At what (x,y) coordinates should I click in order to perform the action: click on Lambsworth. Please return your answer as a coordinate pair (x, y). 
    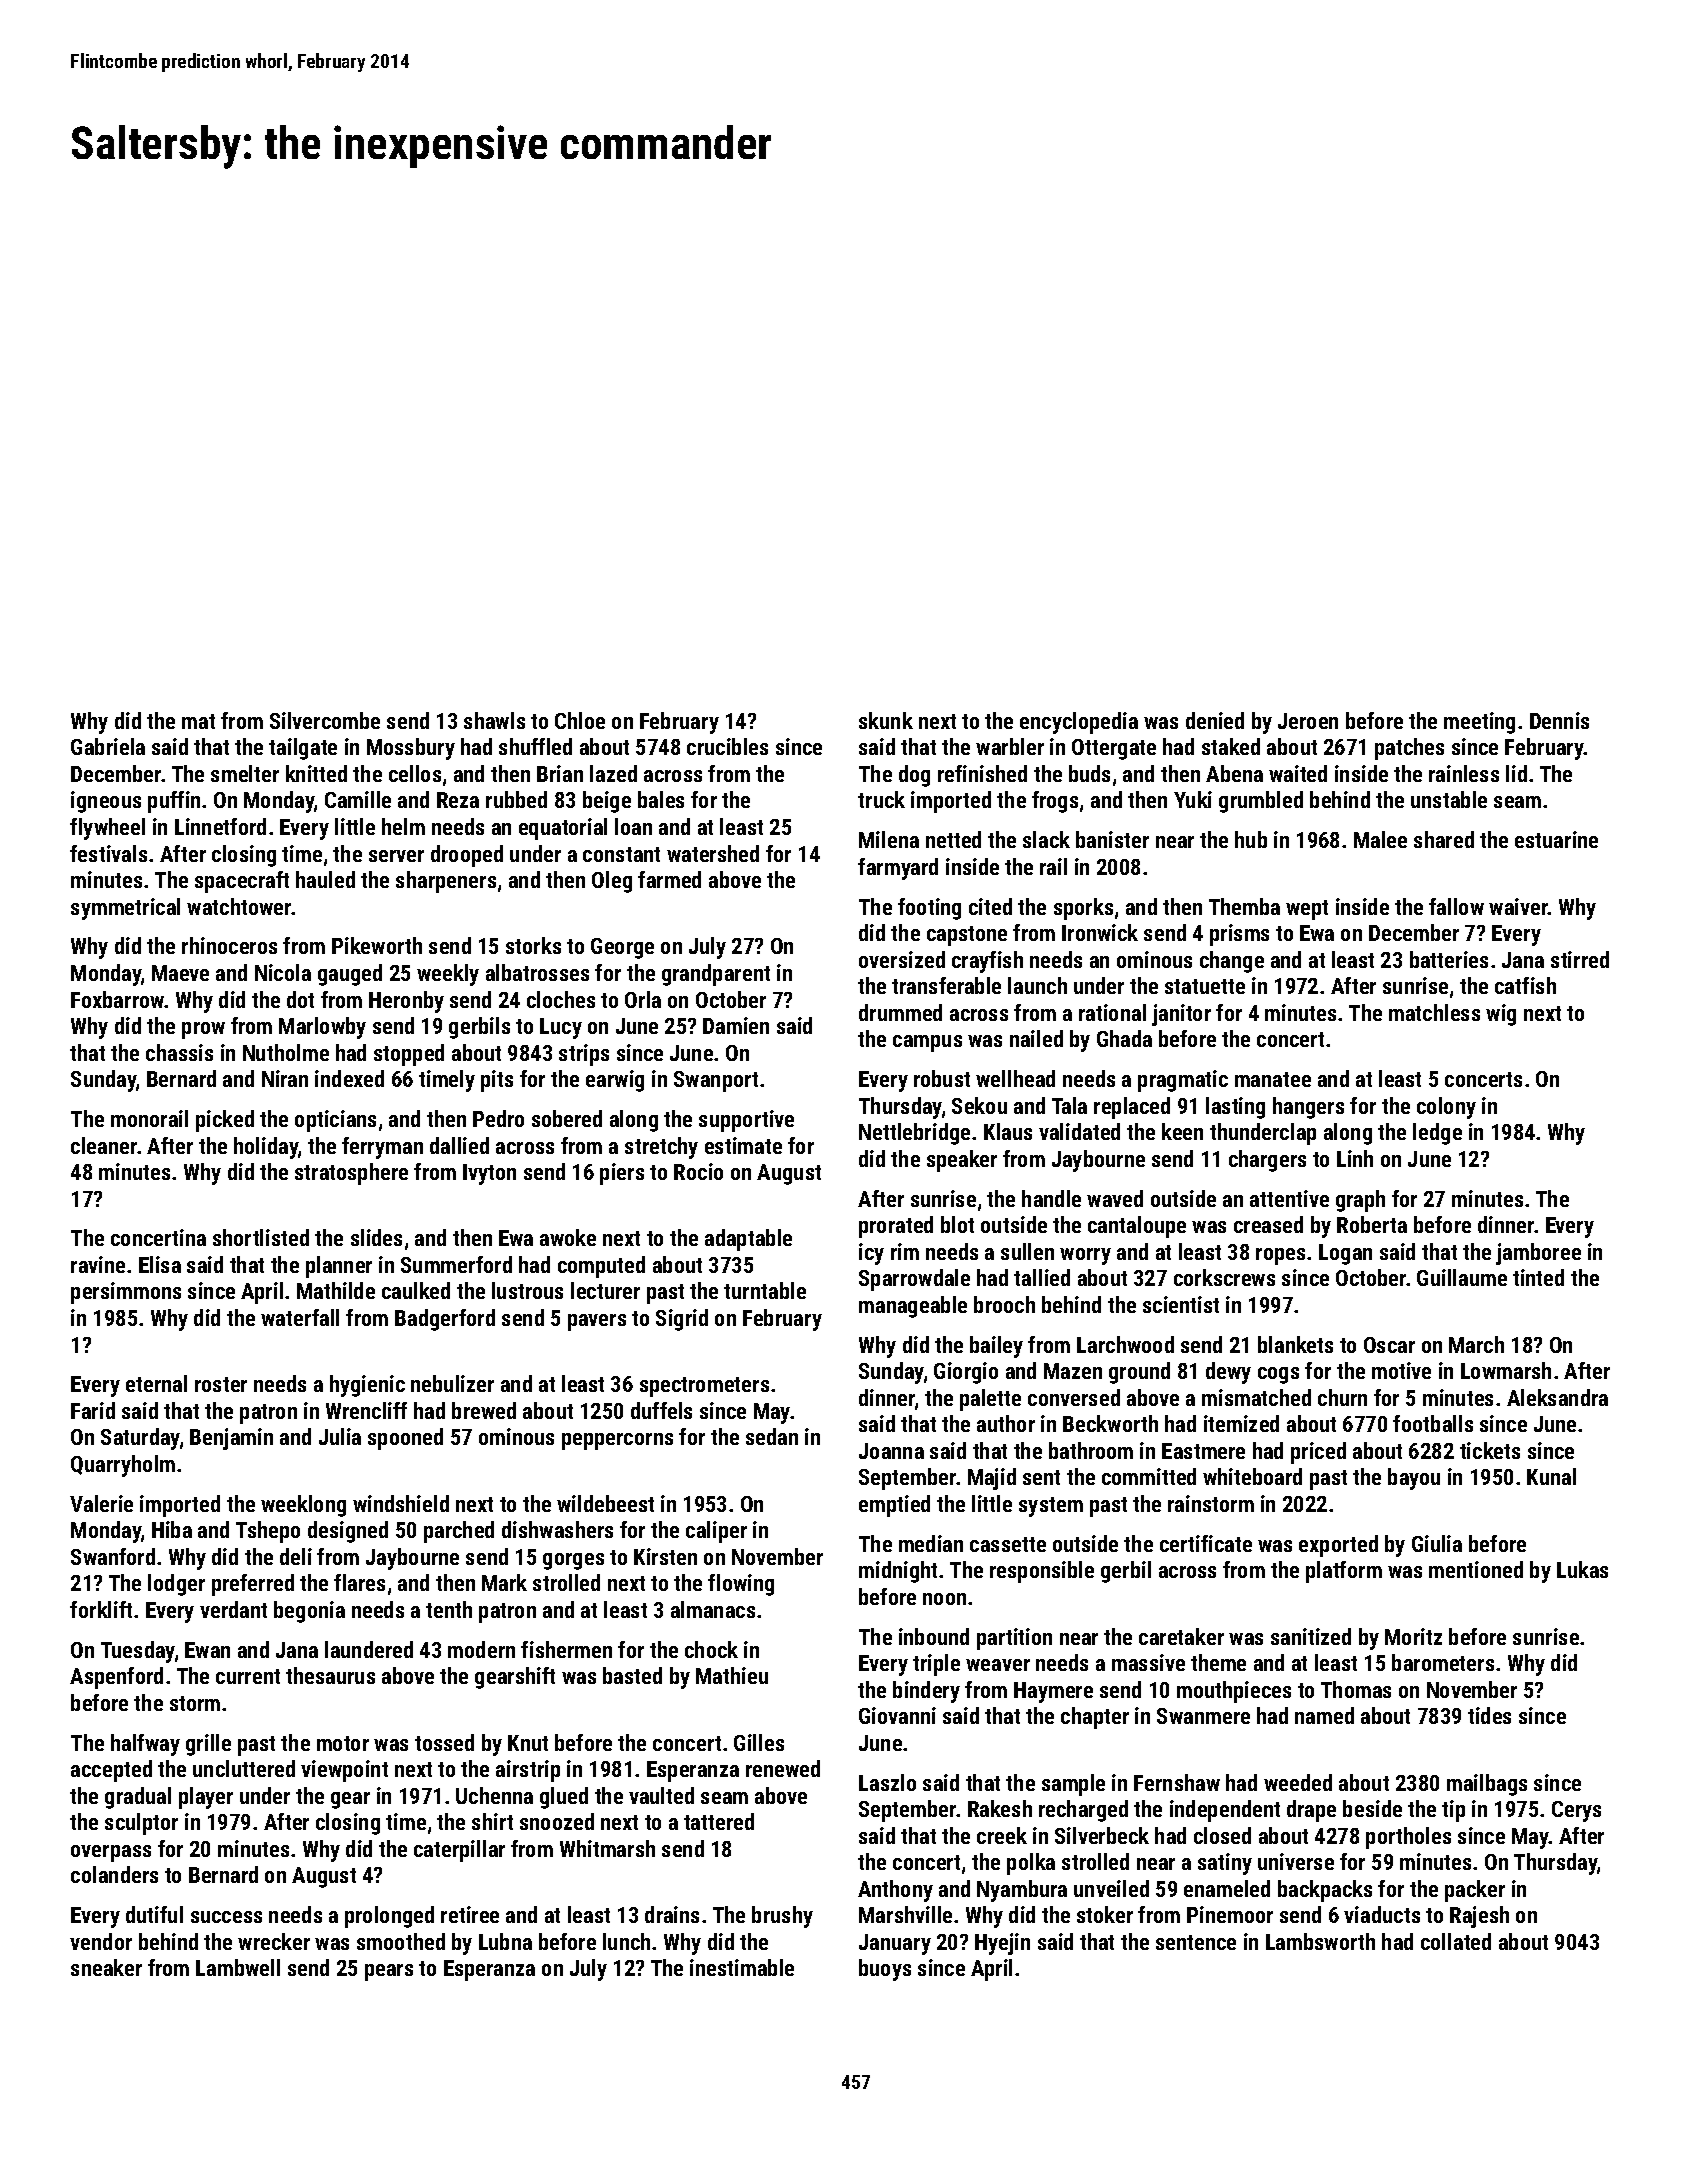
    Looking at the image, I should click on (1320, 1941).
